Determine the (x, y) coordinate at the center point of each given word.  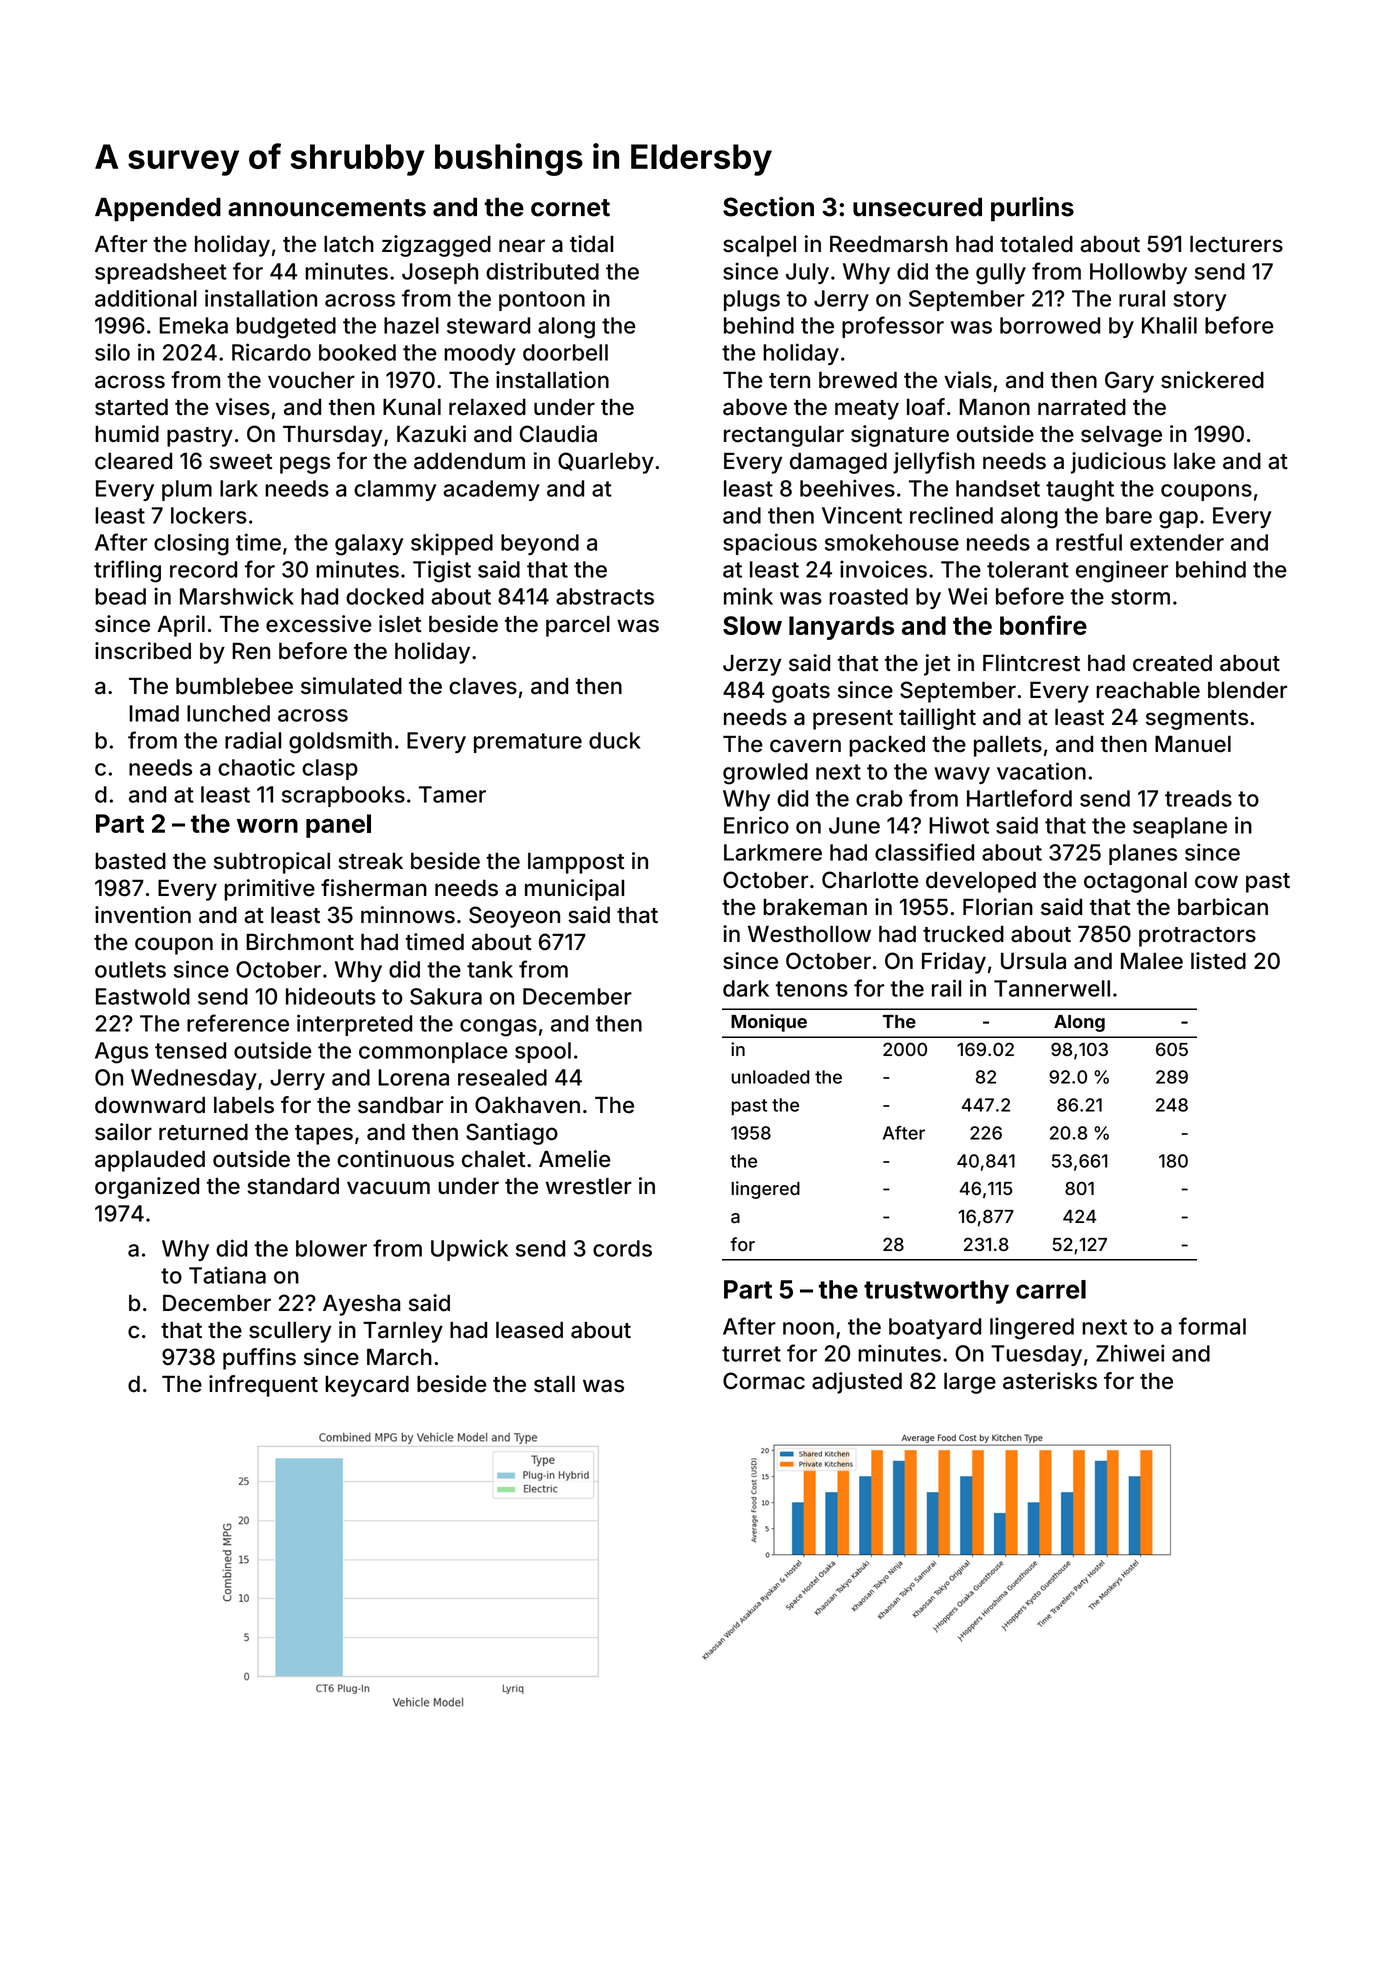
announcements (327, 208)
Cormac (764, 1381)
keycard (367, 1386)
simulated (351, 686)
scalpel (759, 246)
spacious (770, 544)
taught (1080, 491)
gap (1178, 520)
